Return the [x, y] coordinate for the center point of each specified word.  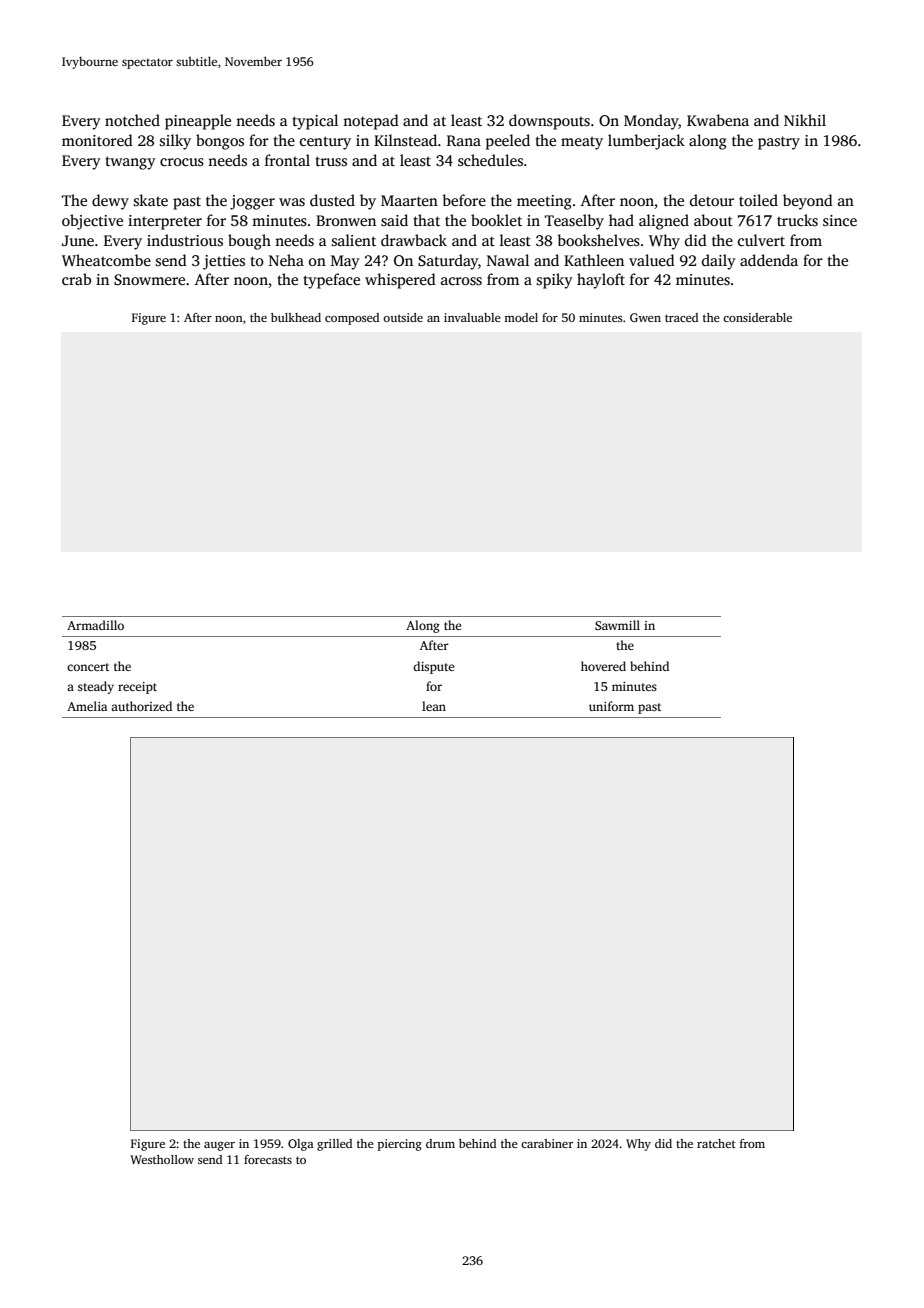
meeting [544, 202]
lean [434, 706]
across [461, 281]
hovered [603, 666]
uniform [611, 706]
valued [652, 260]
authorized [141, 706]
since [840, 221]
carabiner [547, 1143]
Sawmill [617, 625]
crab [76, 279]
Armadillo [95, 625]
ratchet [716, 1143]
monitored [97, 140]
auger [219, 1146]
